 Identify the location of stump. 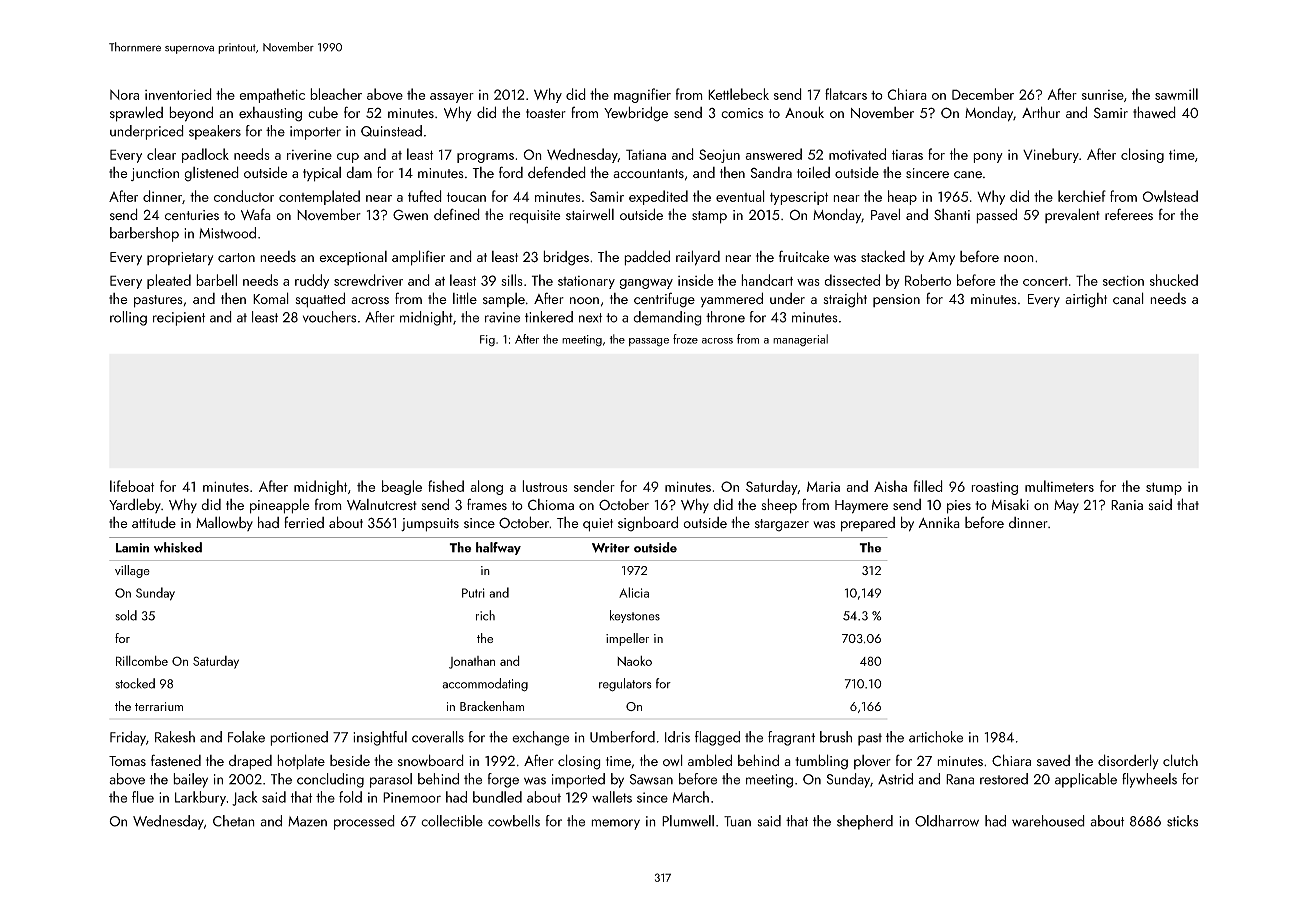
(1164, 489).
